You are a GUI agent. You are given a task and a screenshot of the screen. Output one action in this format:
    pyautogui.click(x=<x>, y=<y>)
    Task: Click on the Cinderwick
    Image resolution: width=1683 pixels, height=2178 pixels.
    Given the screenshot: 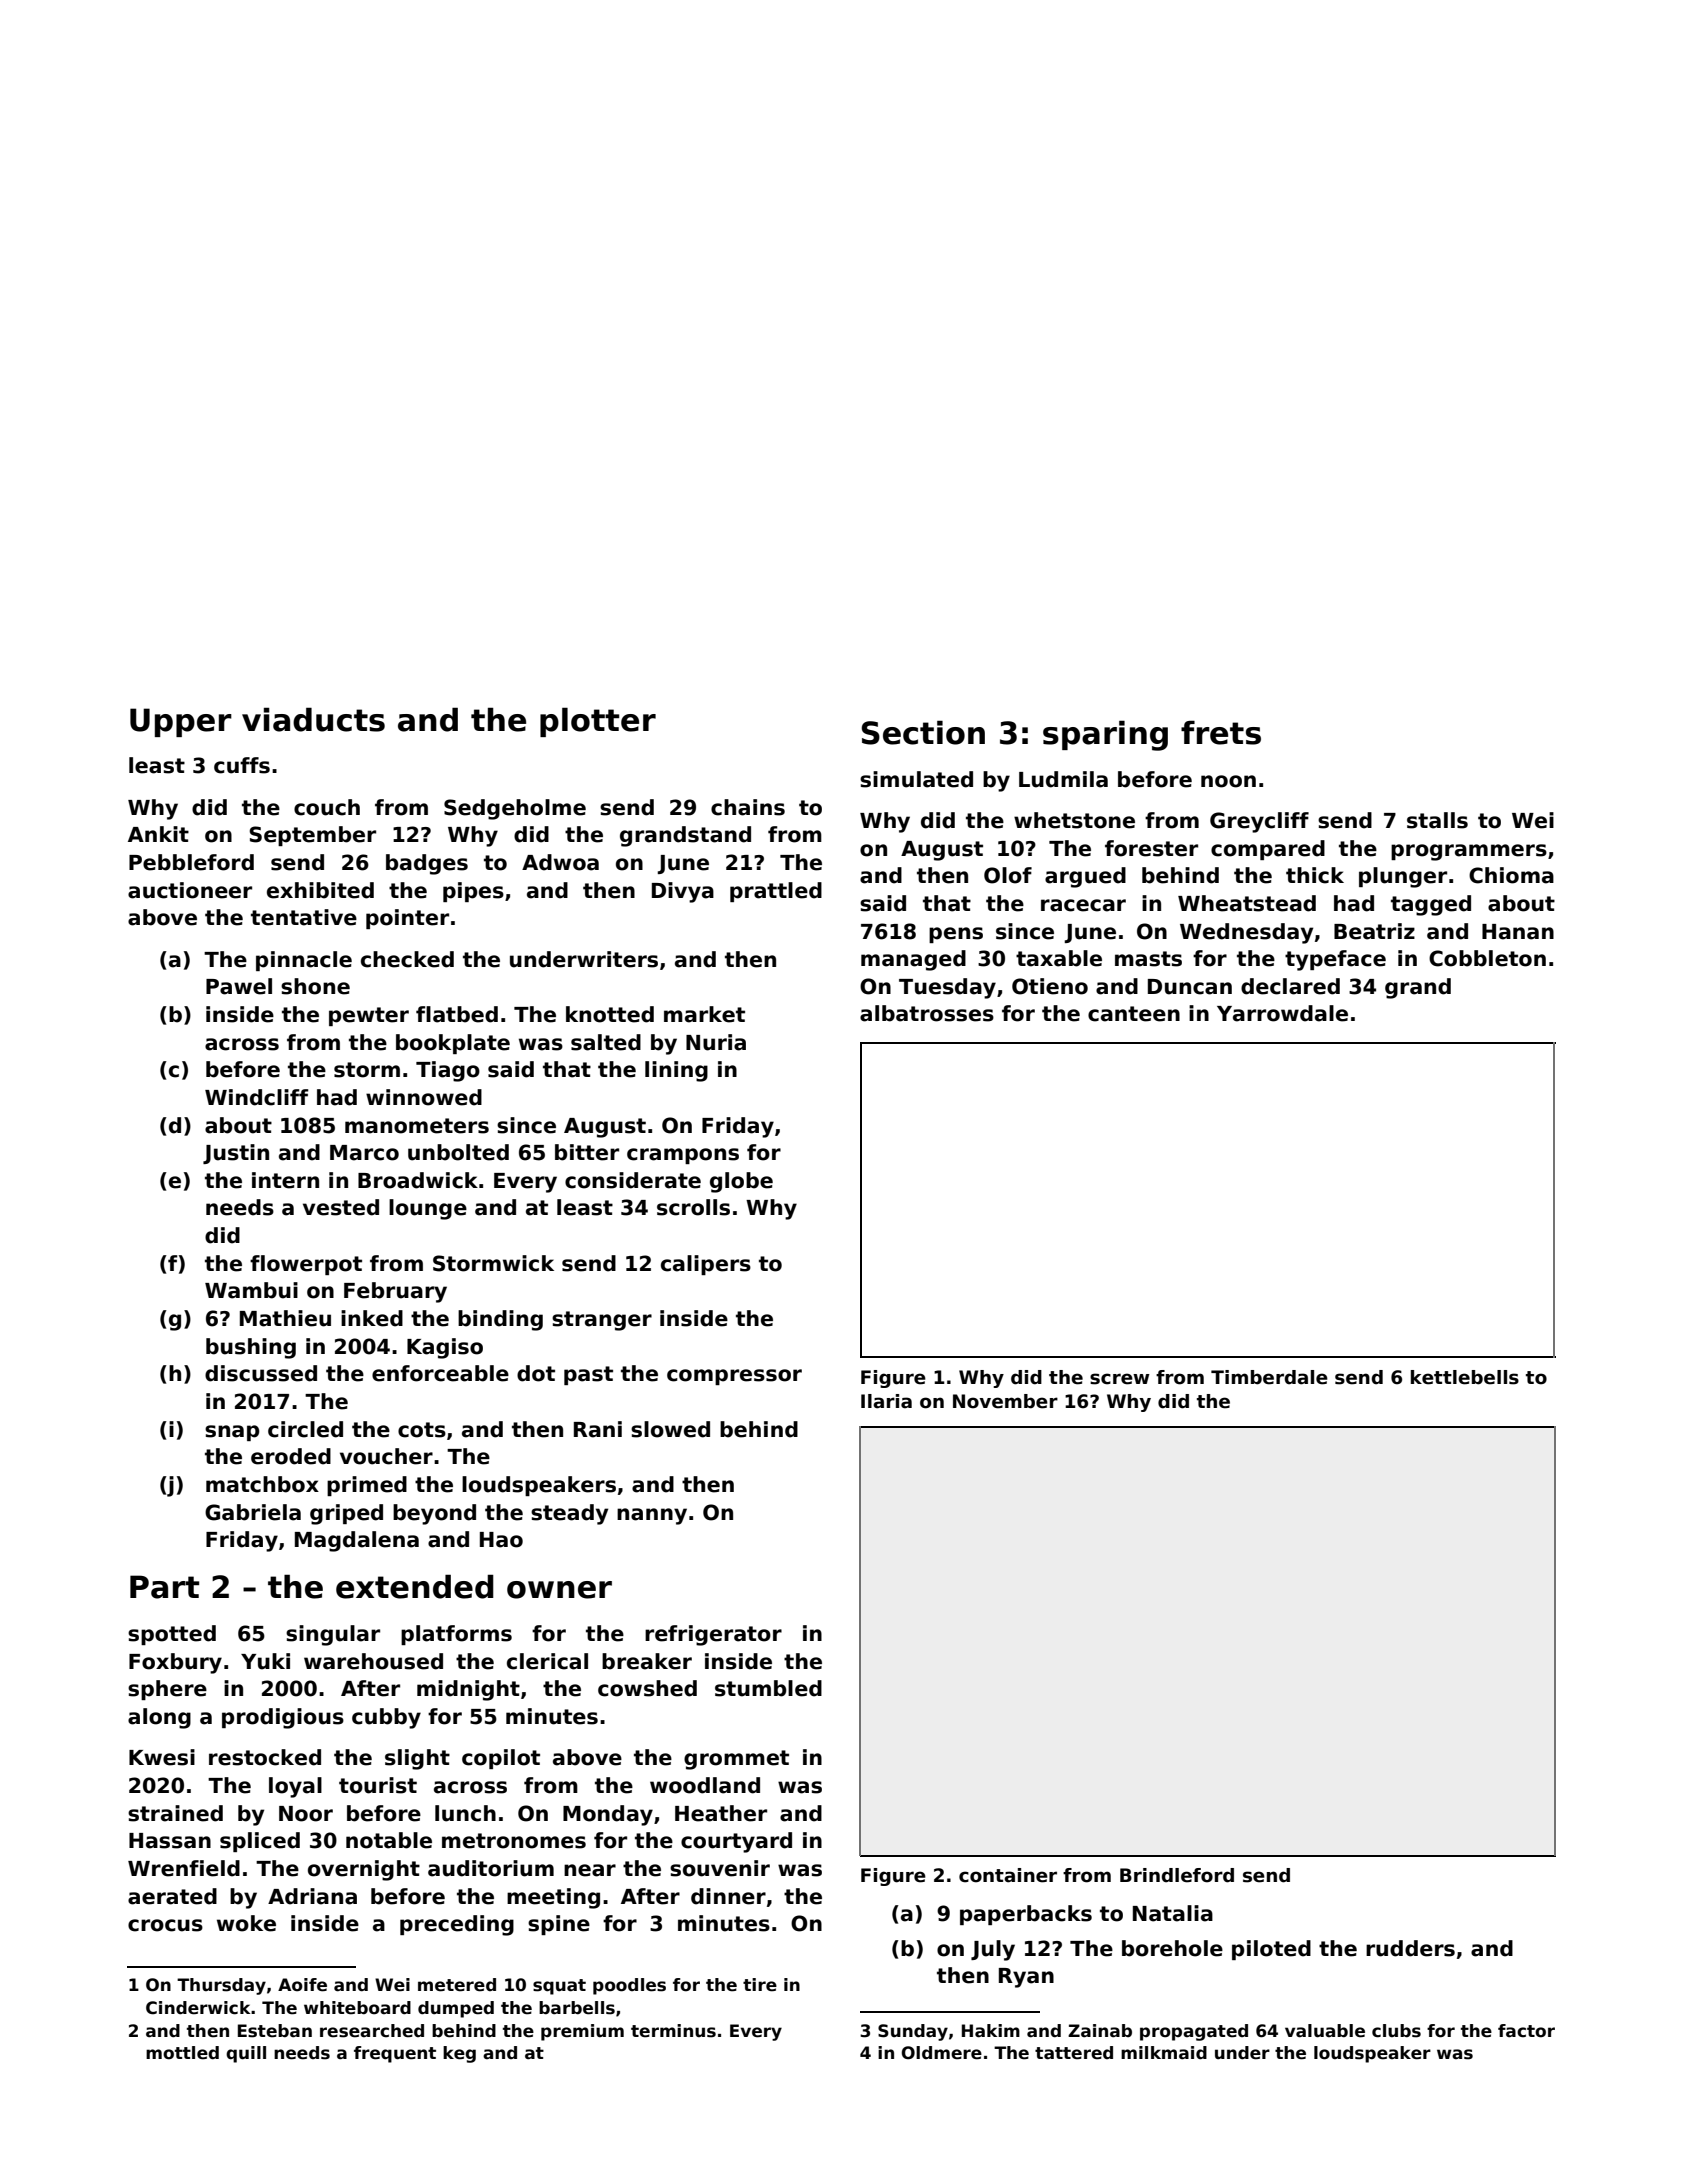 What is the action you would take?
    pyautogui.click(x=198, y=2008)
